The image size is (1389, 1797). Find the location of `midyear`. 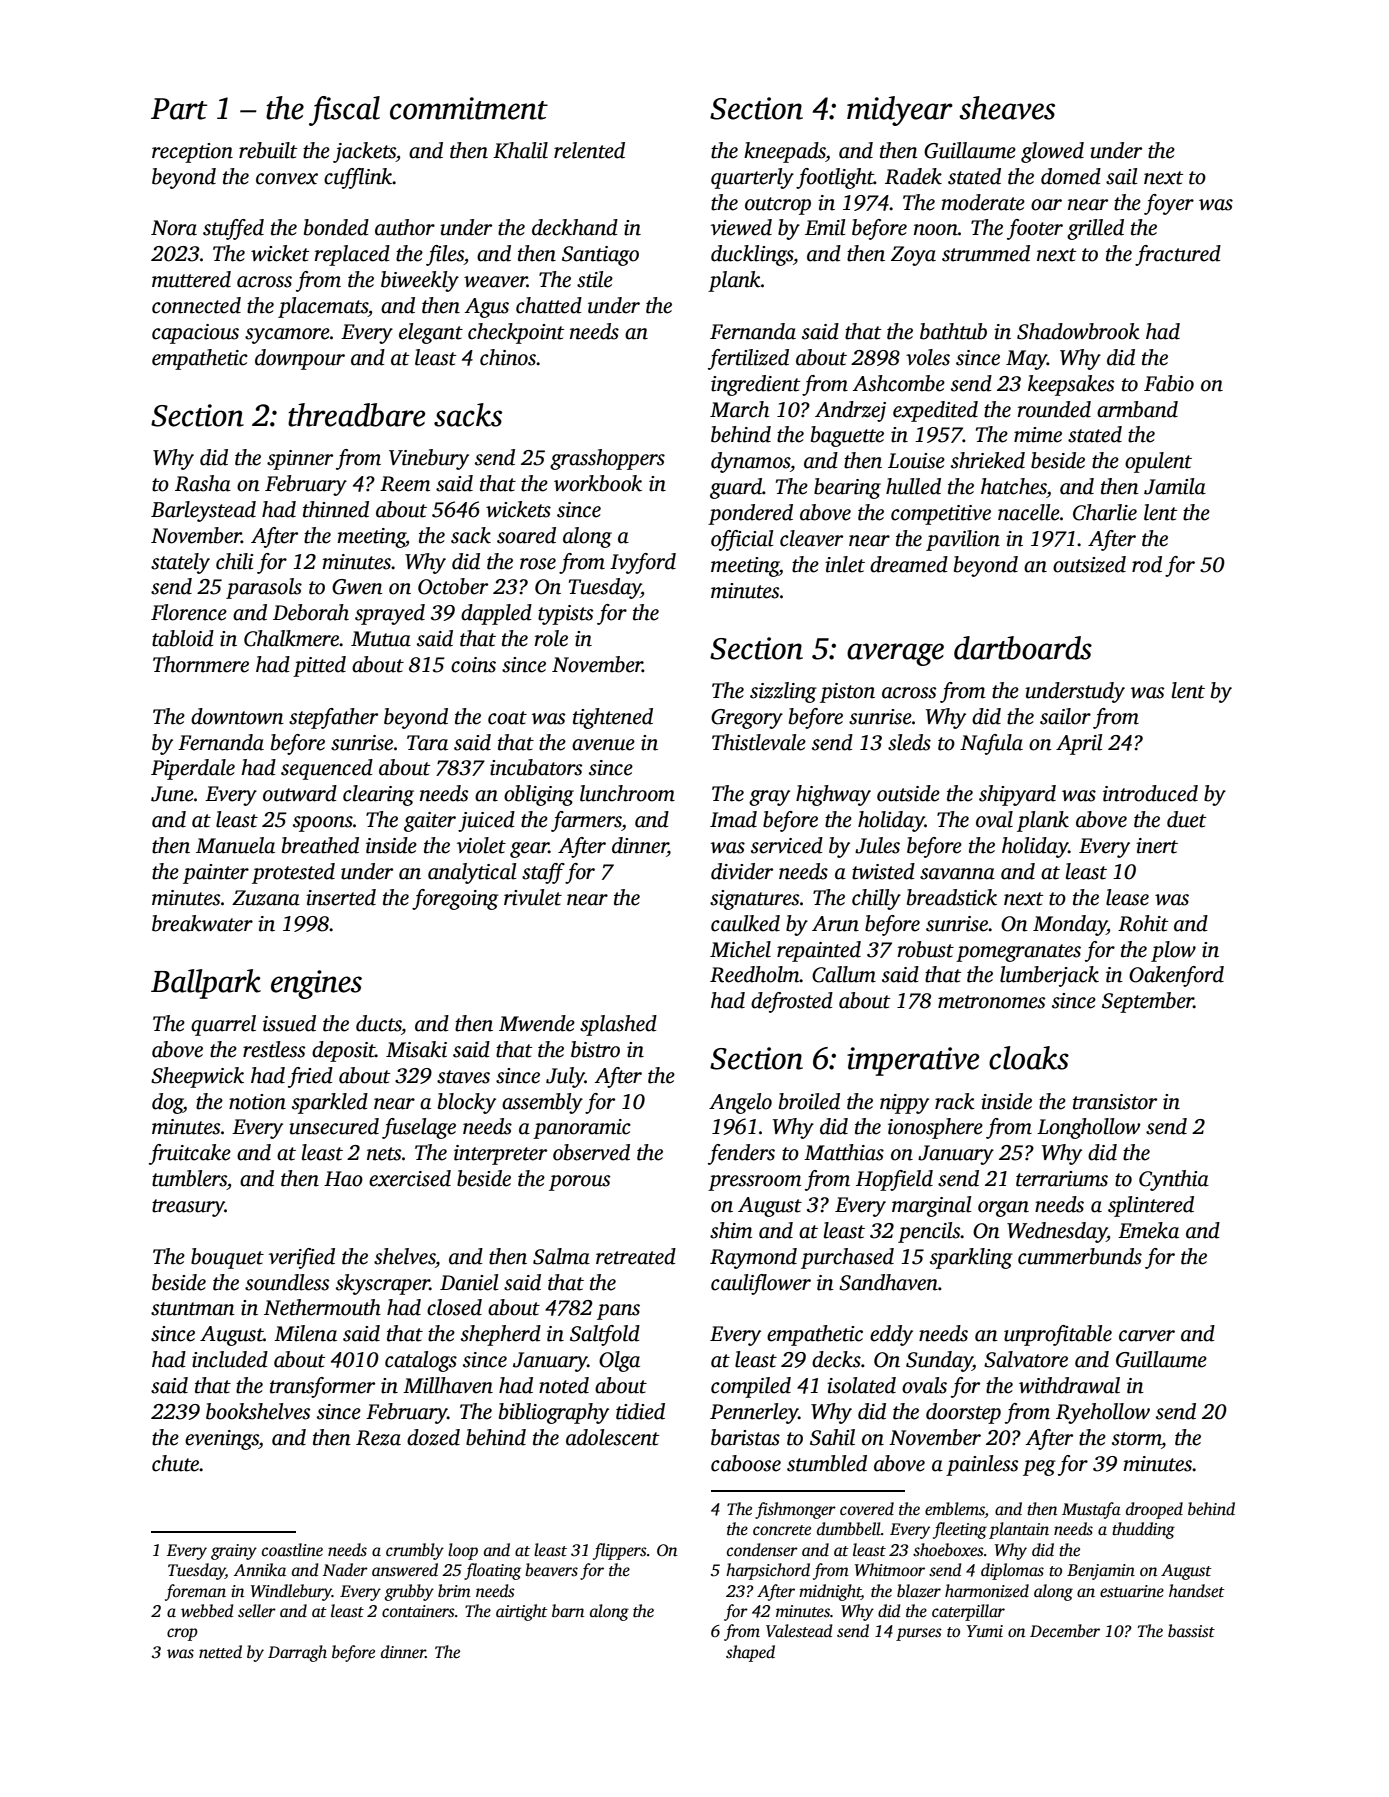

midyear is located at coordinates (900, 111).
